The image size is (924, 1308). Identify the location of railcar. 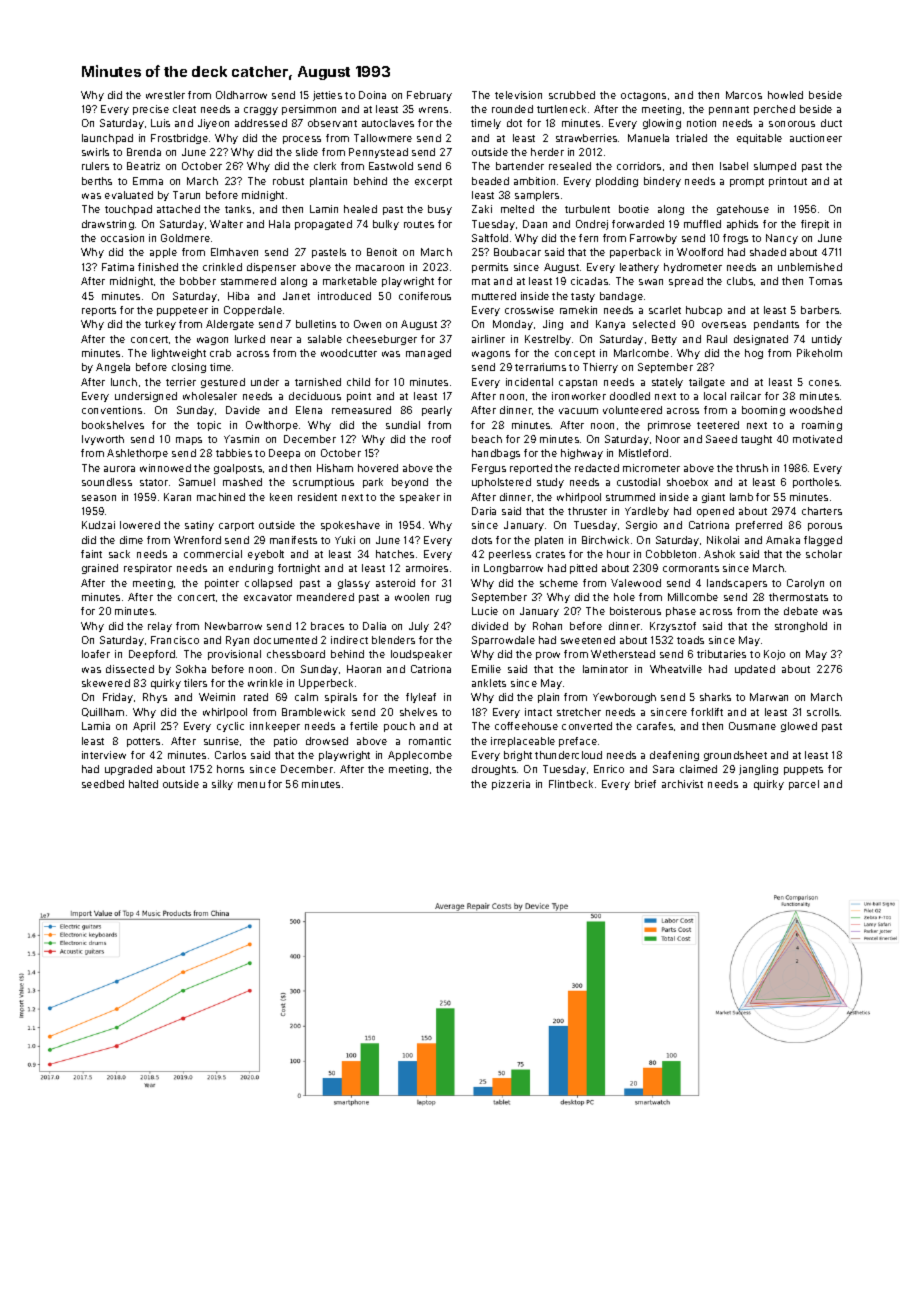
(746, 396).
